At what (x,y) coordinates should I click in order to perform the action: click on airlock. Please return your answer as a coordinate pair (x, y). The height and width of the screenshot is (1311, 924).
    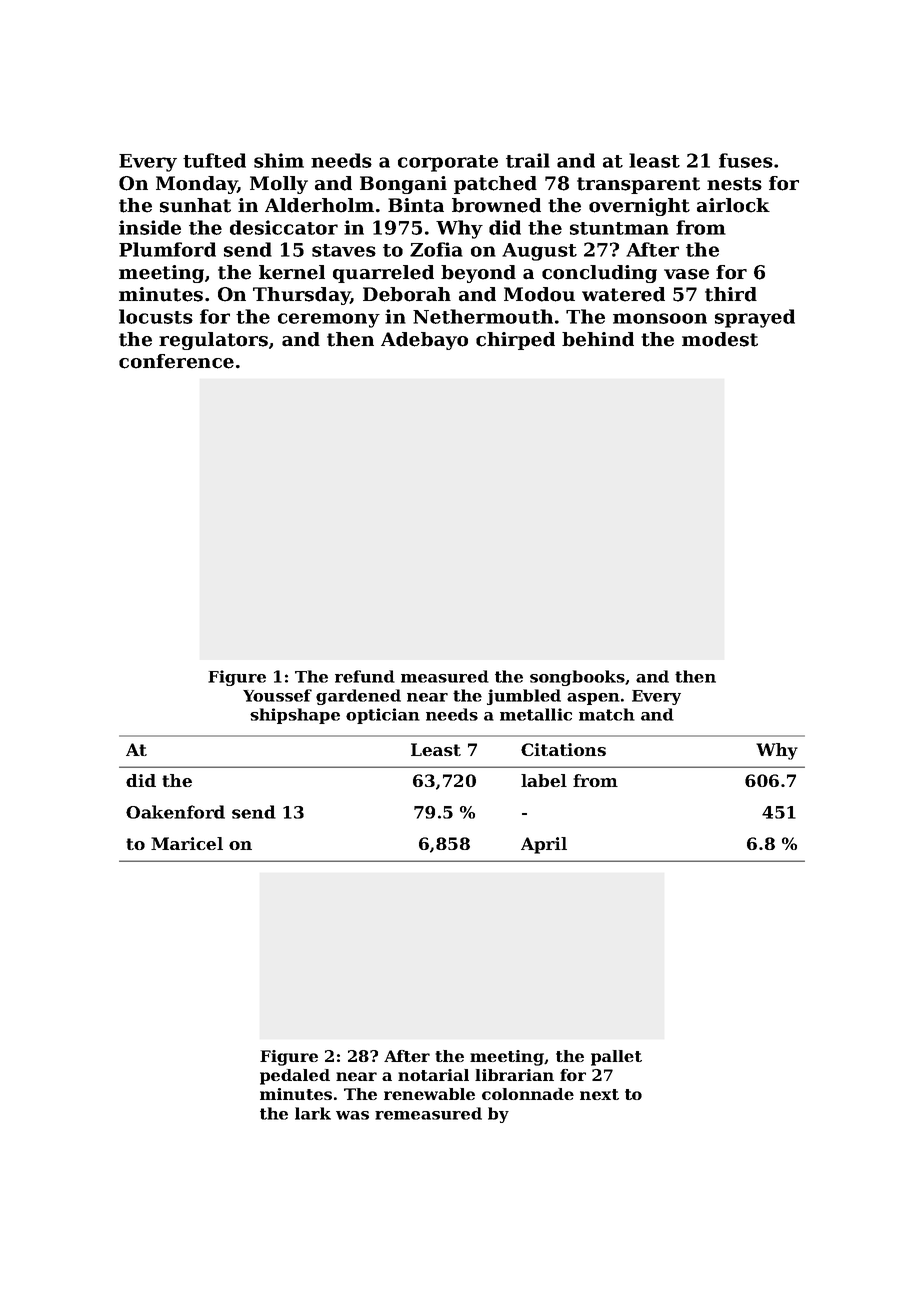
    Looking at the image, I should click on (733, 205).
